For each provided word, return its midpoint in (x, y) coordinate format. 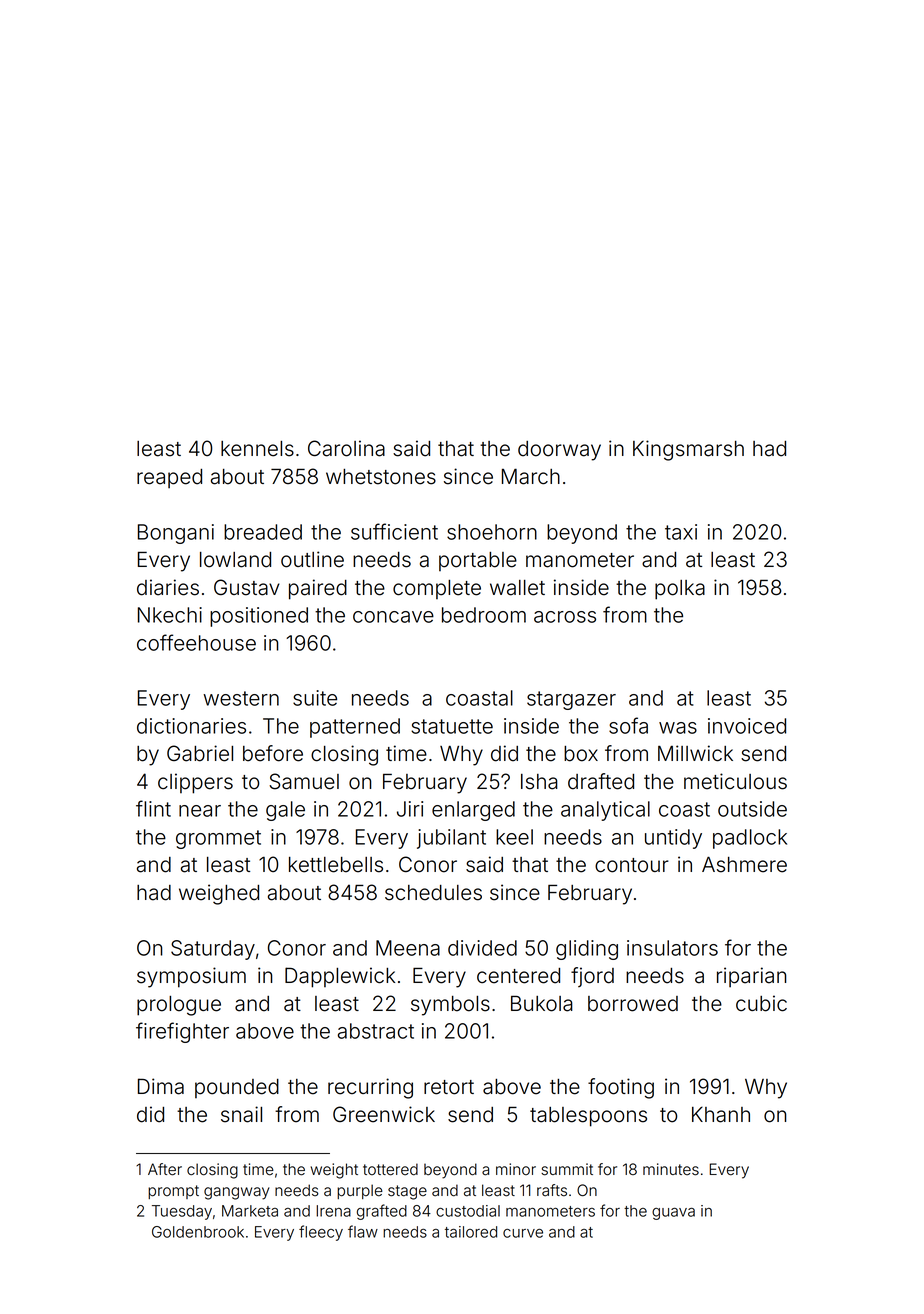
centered (518, 976)
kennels (257, 449)
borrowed (633, 1004)
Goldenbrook (198, 1232)
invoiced (747, 726)
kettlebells (336, 865)
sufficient (394, 531)
